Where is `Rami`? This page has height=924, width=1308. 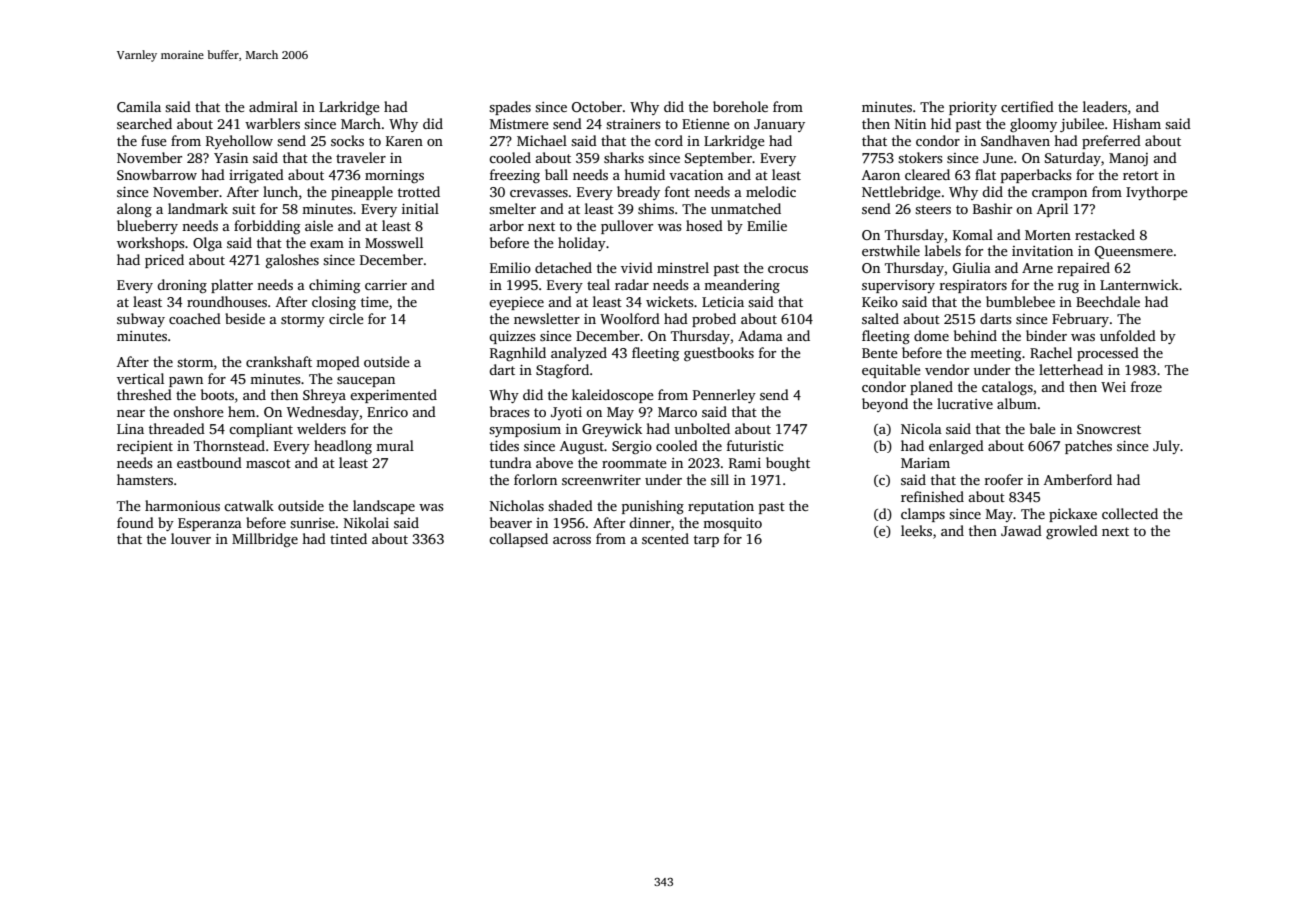 Rami is located at coordinates (745, 463).
